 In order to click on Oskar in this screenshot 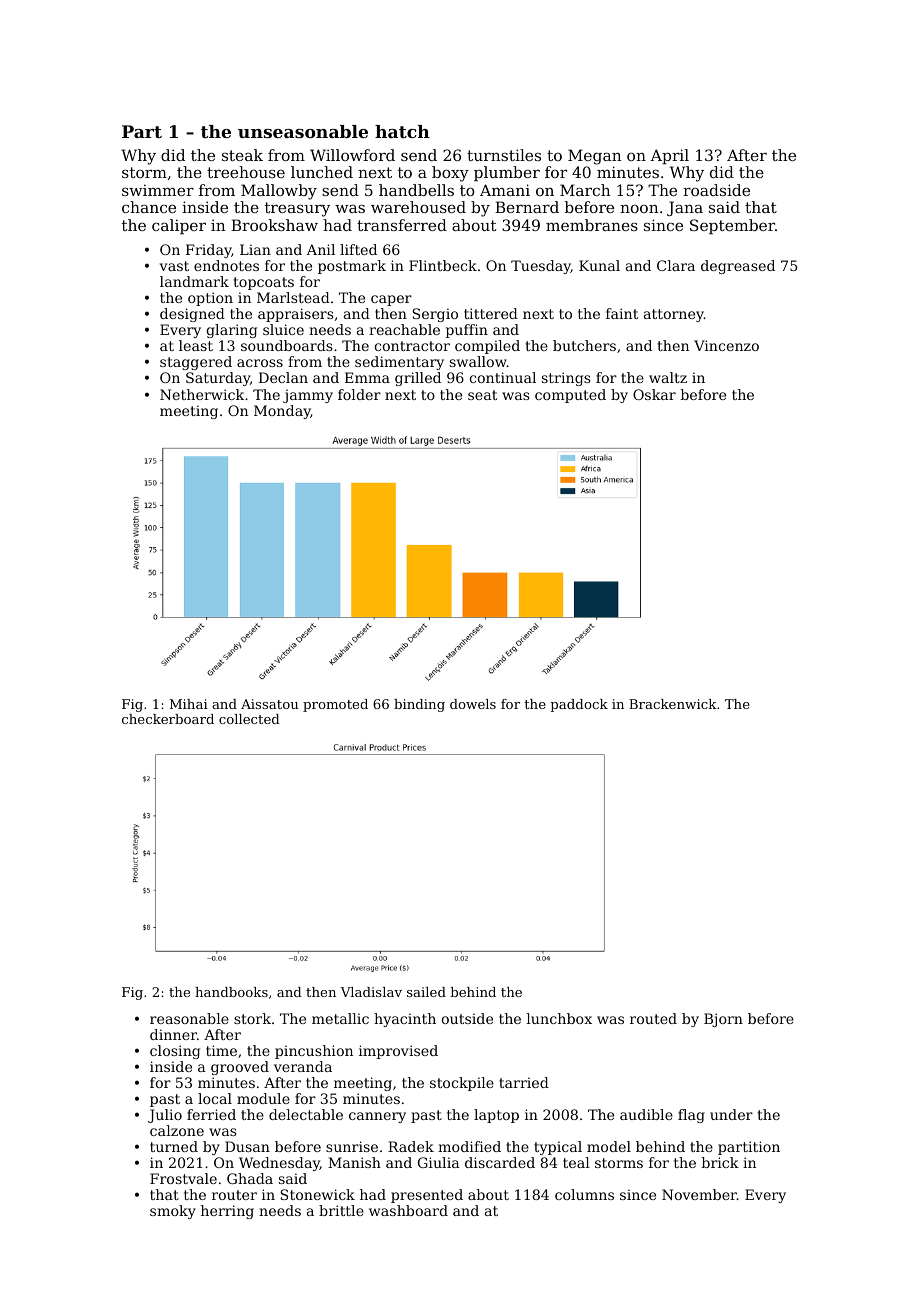, I will do `click(654, 394)`.
